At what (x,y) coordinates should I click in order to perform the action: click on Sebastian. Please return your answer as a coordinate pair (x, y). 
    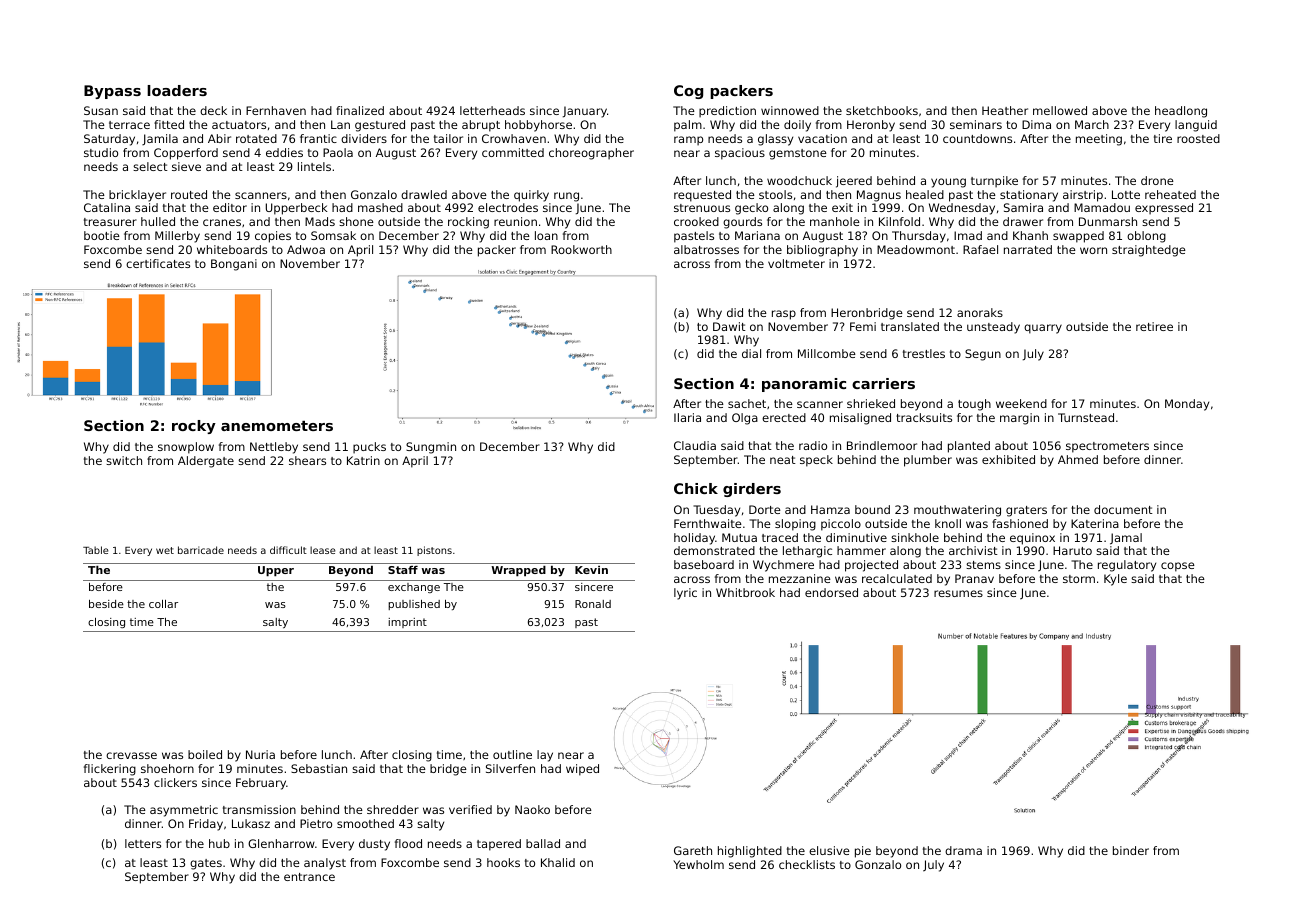
    Looking at the image, I should click on (319, 768).
